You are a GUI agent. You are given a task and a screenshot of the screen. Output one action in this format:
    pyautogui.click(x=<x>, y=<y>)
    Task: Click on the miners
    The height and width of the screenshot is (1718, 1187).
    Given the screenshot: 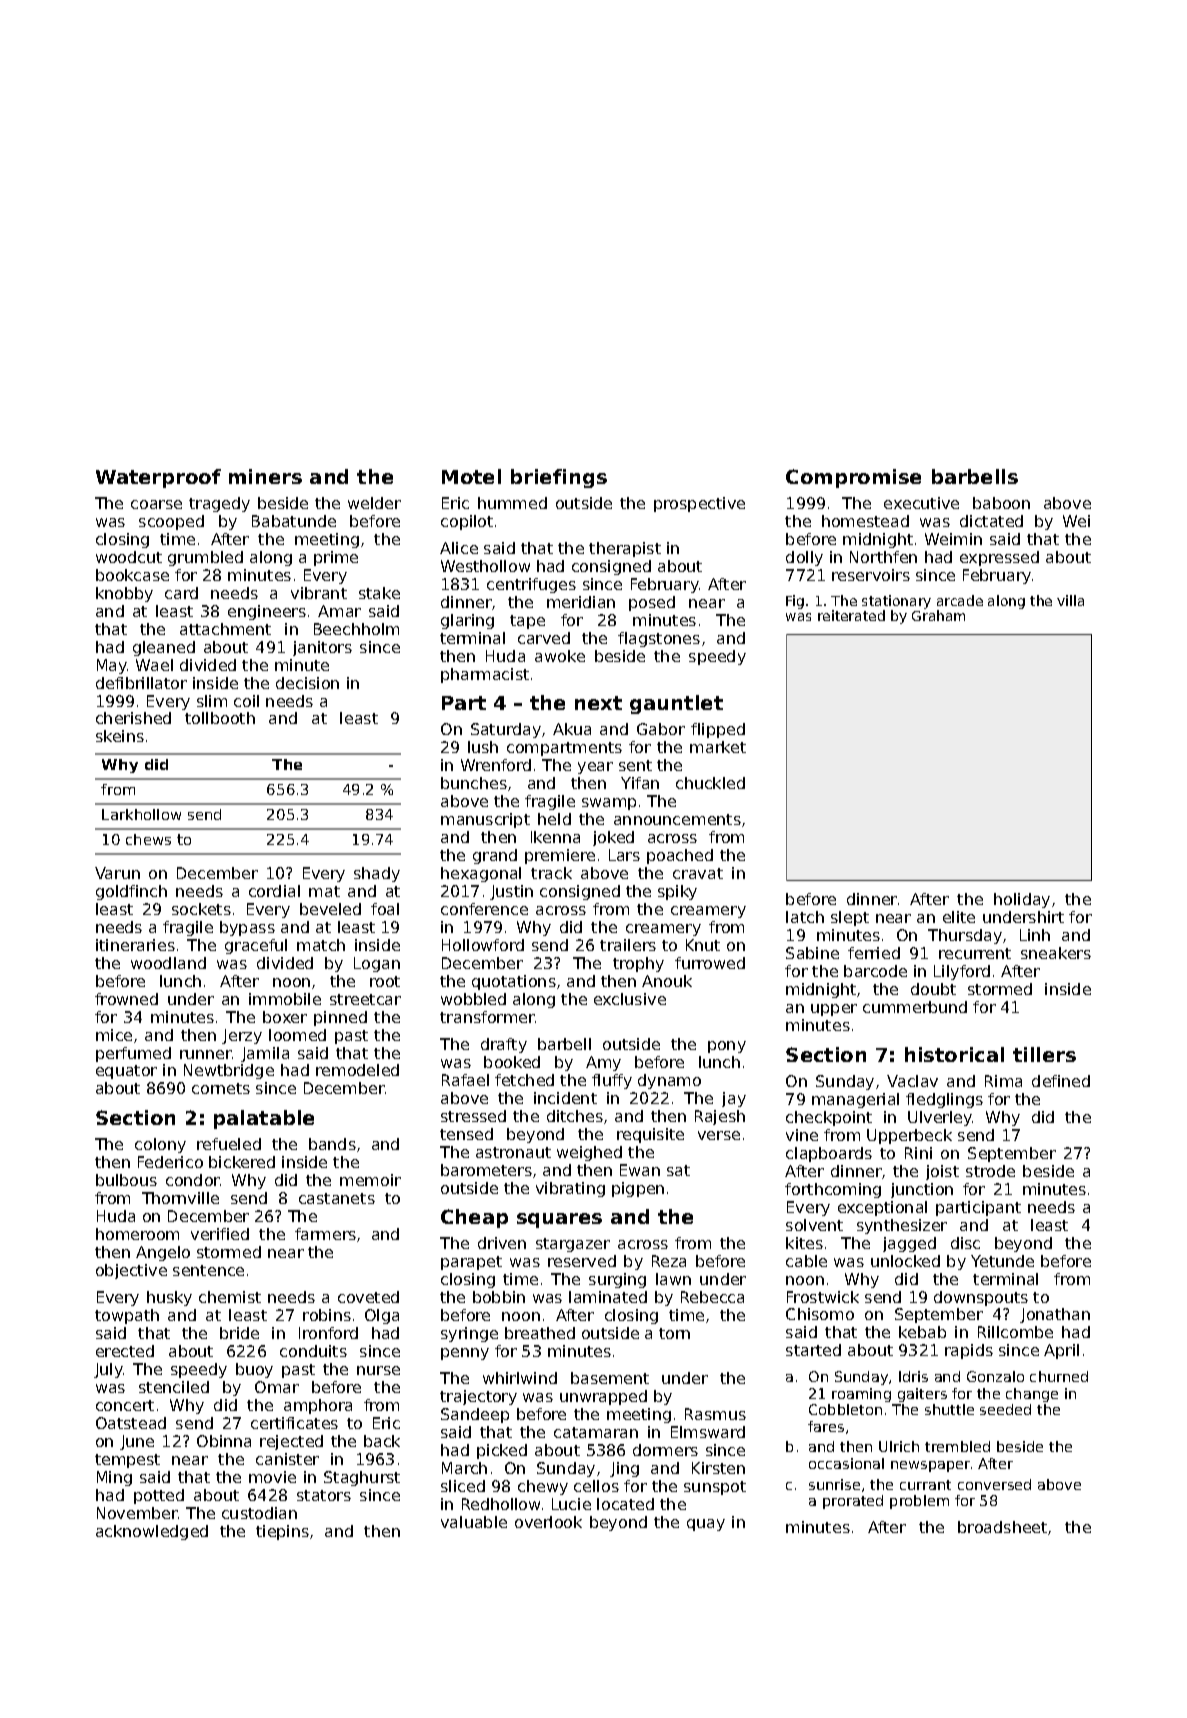 What is the action you would take?
    pyautogui.click(x=265, y=476)
